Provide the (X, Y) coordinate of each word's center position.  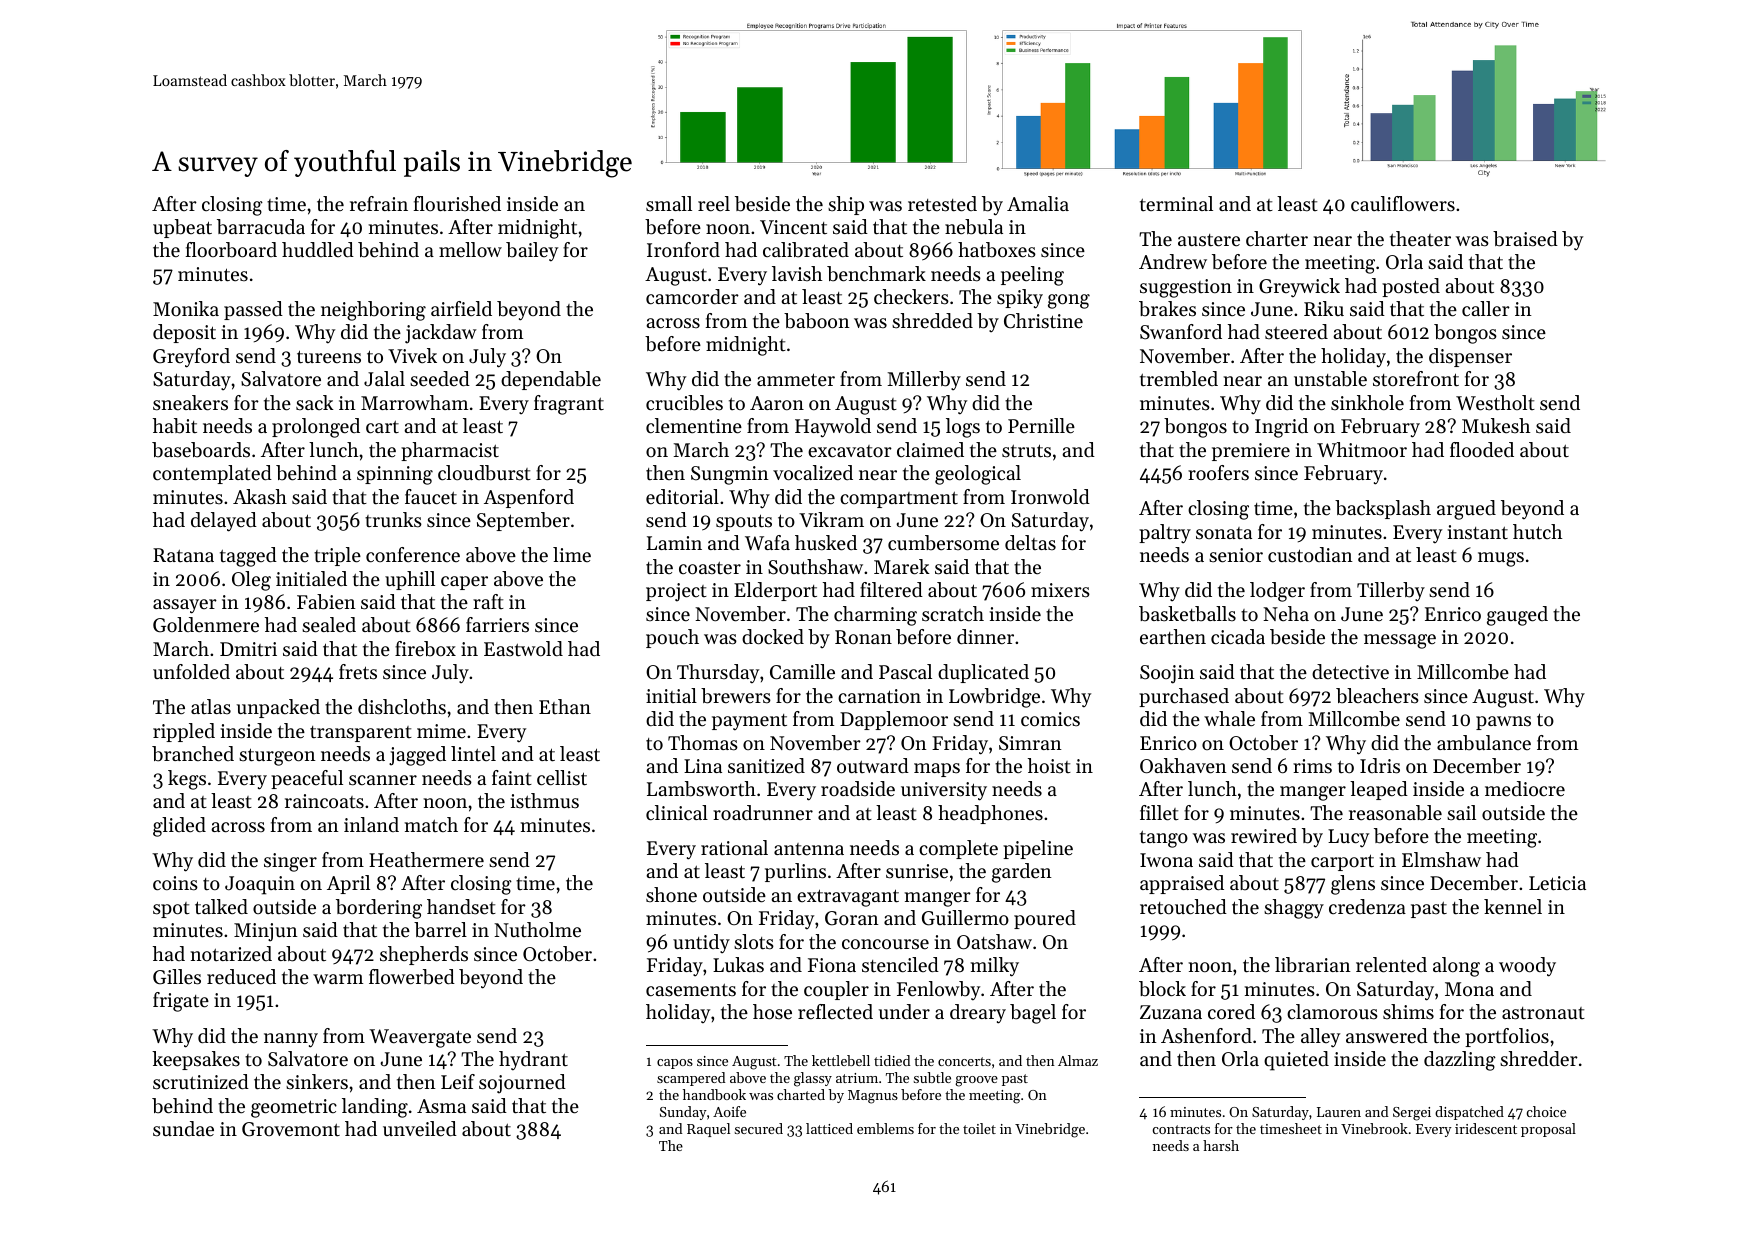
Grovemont (291, 1129)
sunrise (917, 871)
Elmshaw (1441, 860)
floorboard (231, 250)
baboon (817, 321)
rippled (184, 732)
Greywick (1299, 288)
